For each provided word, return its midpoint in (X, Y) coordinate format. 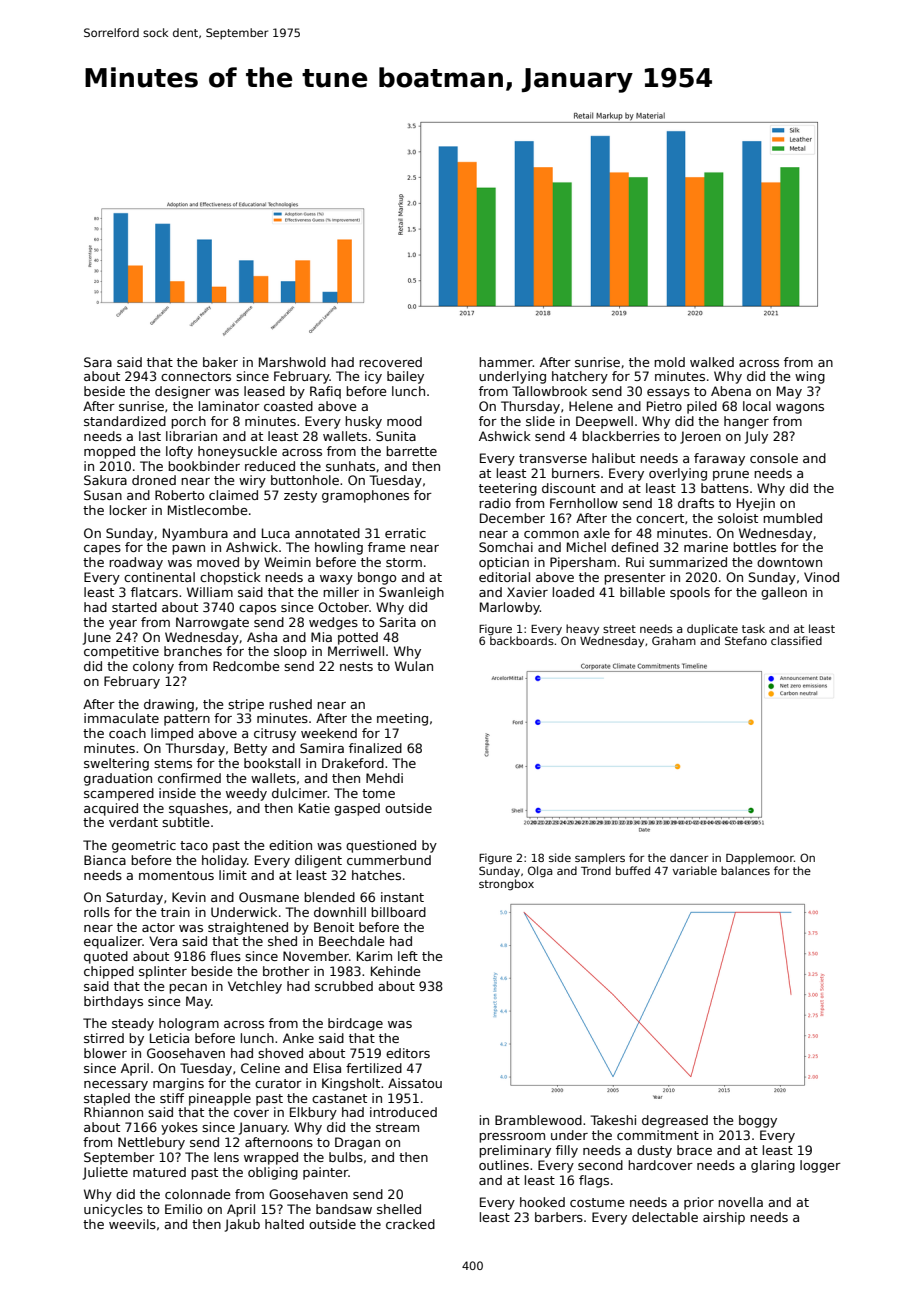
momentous (176, 875)
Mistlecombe (207, 510)
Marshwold (292, 362)
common (551, 534)
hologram (189, 1024)
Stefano (746, 640)
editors (408, 1053)
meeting (402, 719)
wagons (800, 409)
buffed (633, 870)
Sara (98, 362)
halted (284, 1224)
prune (731, 476)
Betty (250, 749)
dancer (689, 857)
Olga (540, 872)
